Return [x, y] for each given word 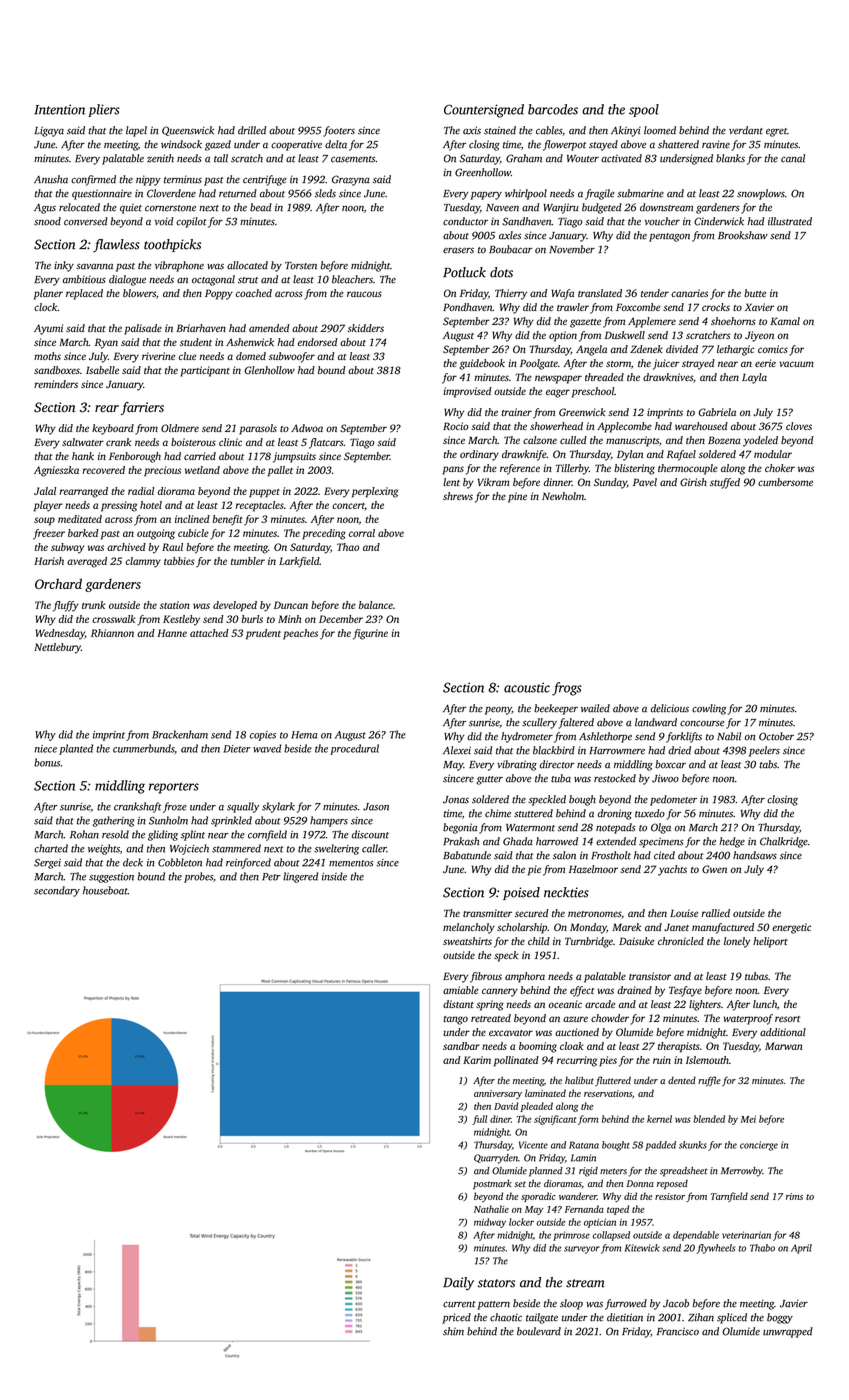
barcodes [553, 109]
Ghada [518, 841]
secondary [57, 891]
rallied [715, 913]
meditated [80, 519]
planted [76, 749]
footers [339, 131]
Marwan [783, 1046]
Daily [458, 1284]
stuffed [725, 483]
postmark [492, 1184]
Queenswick [188, 131]
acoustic [527, 687]
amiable [461, 990]
